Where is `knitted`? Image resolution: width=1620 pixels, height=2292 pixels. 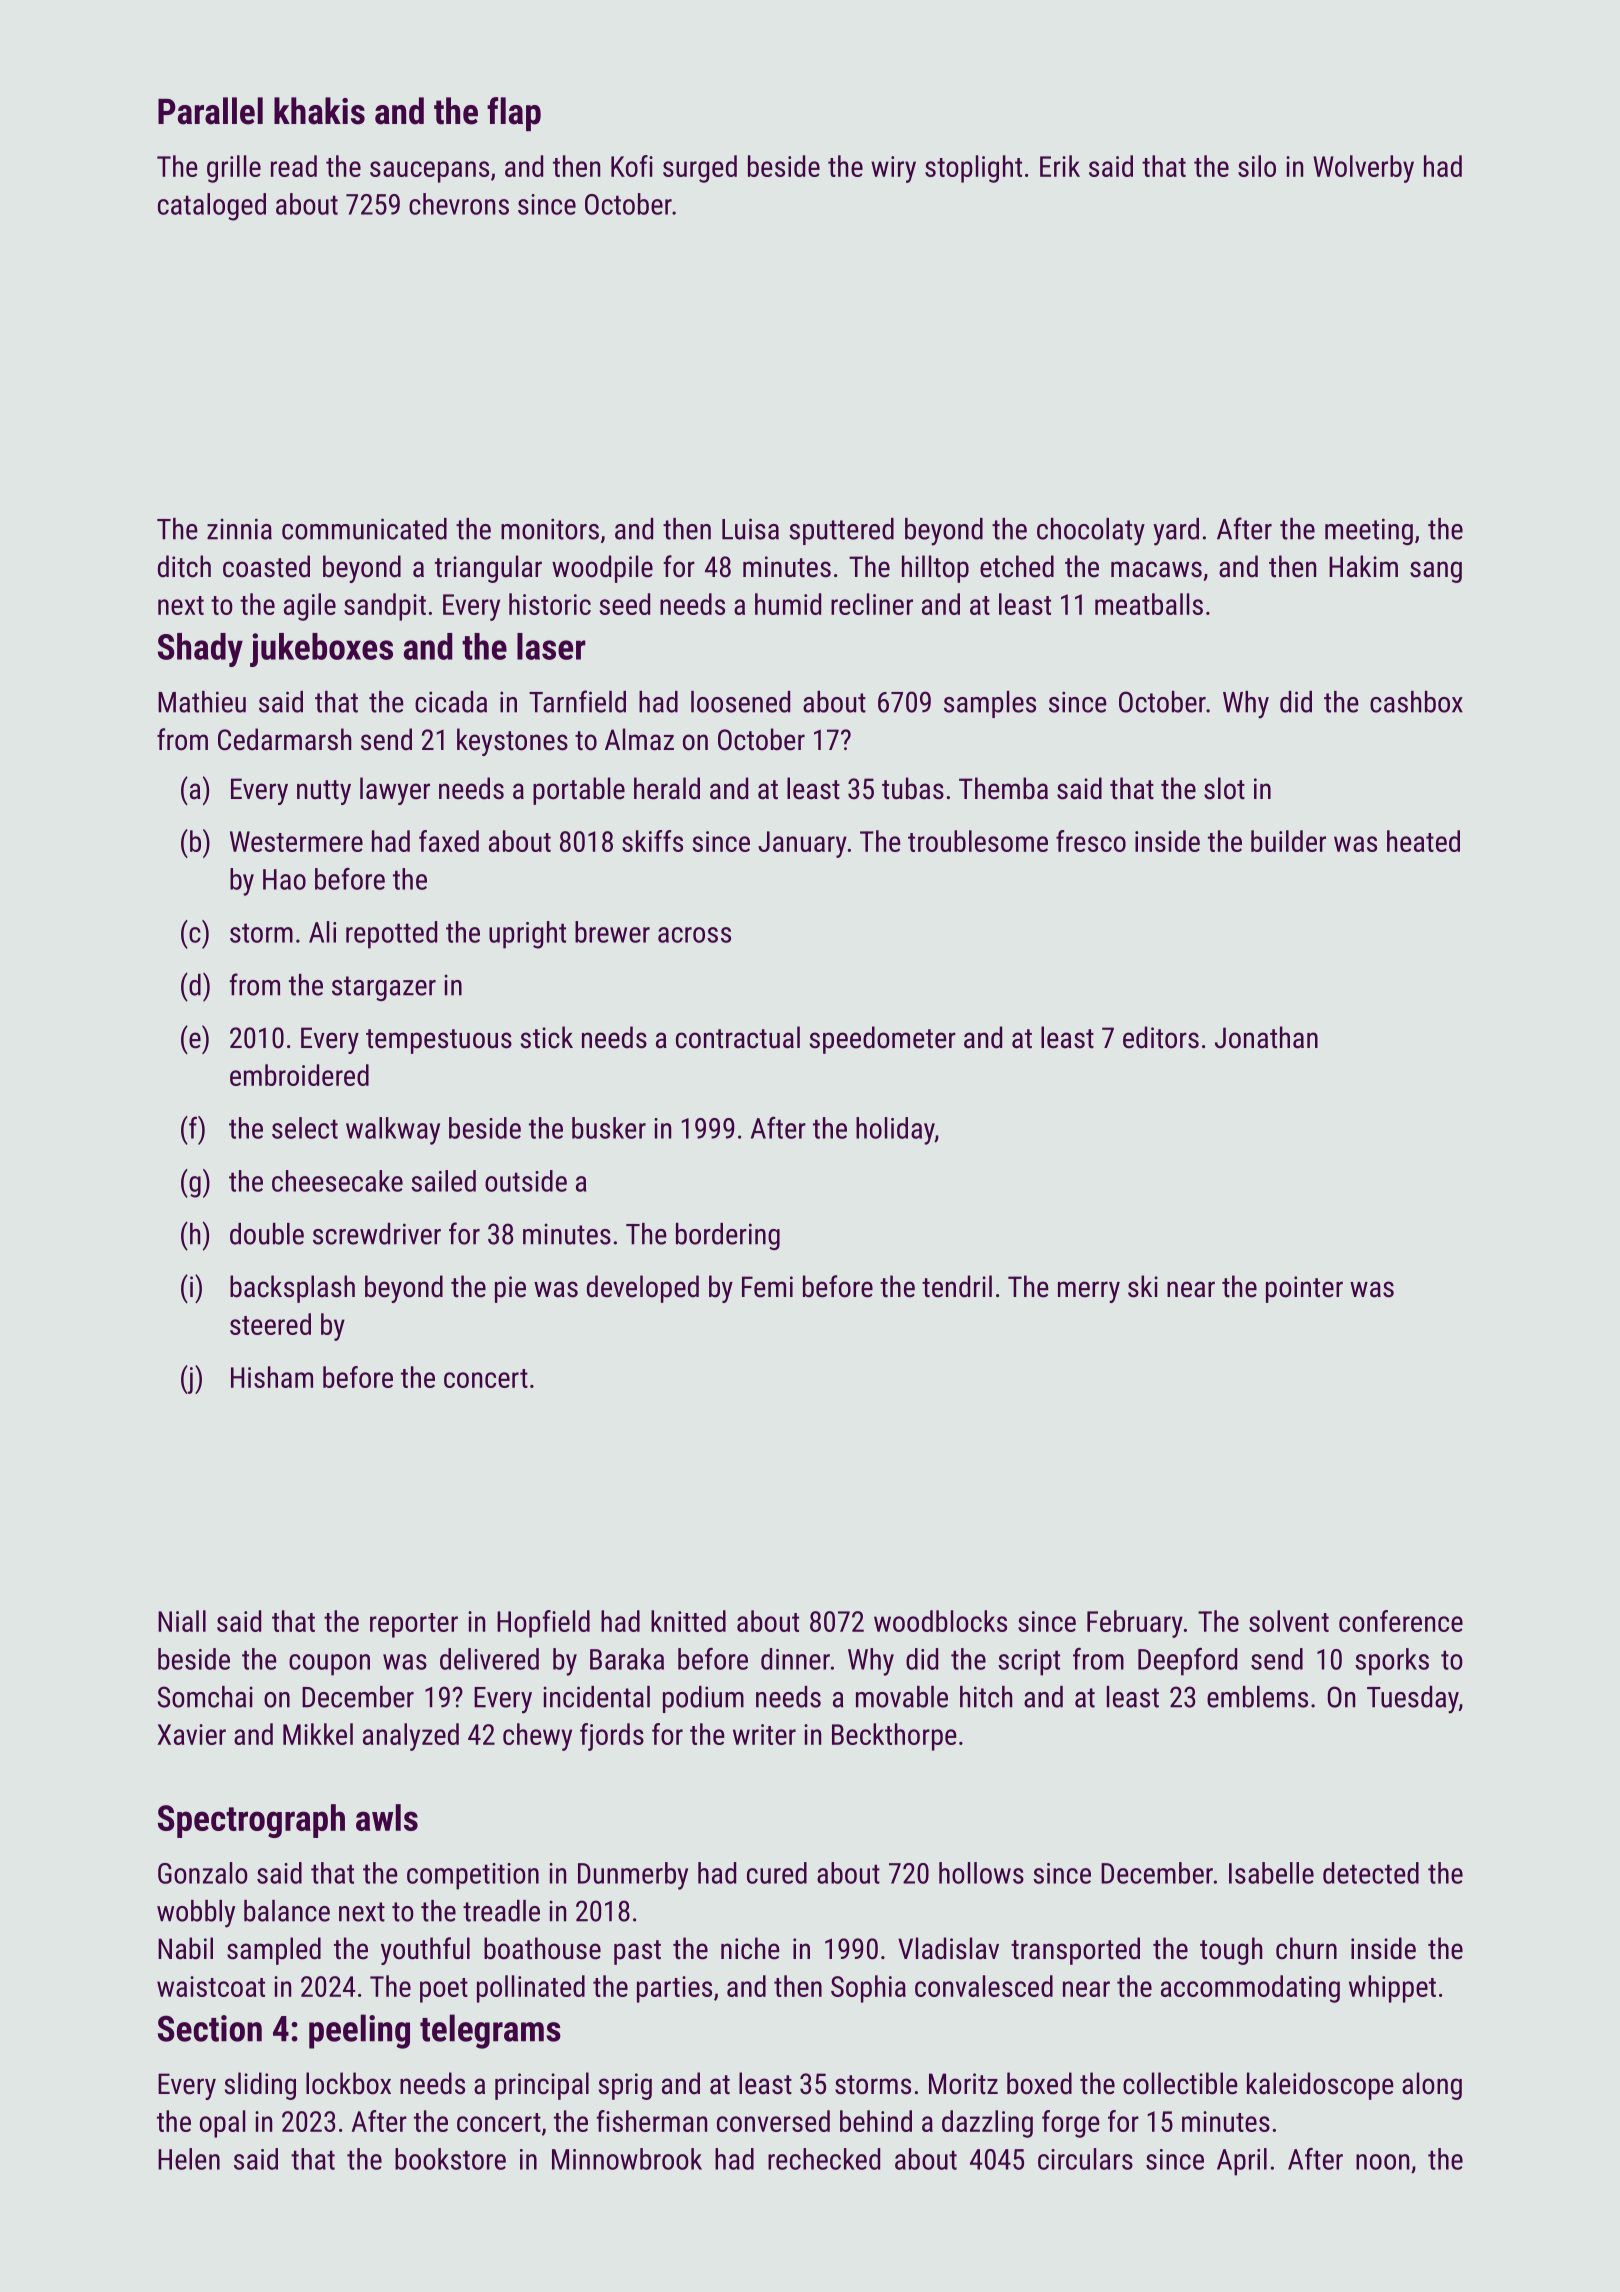
knitted is located at coordinates (688, 1621).
